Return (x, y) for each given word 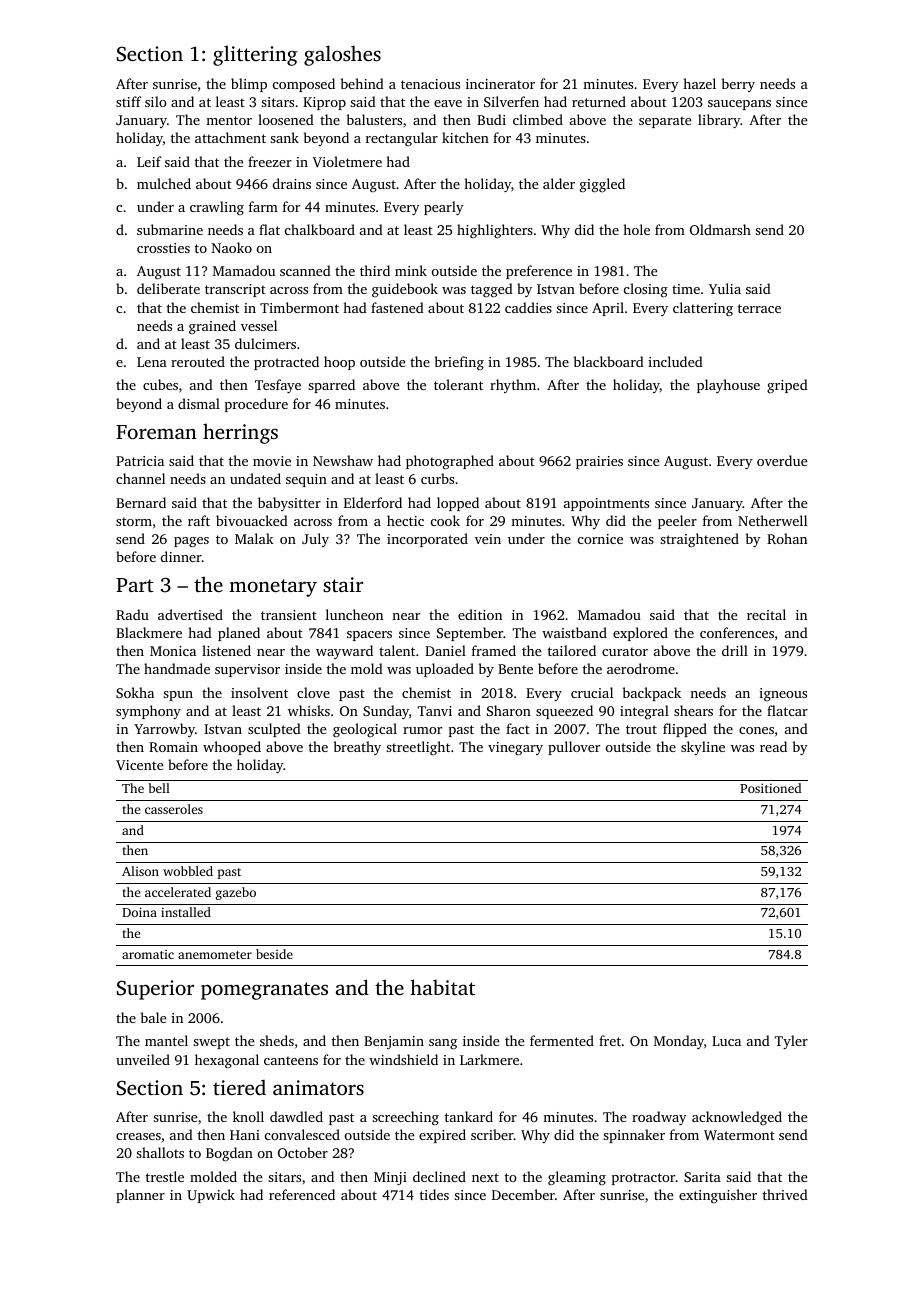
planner (140, 1196)
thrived (785, 1194)
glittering (255, 55)
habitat (442, 987)
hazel (699, 83)
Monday (679, 1042)
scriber (492, 1134)
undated (255, 478)
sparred (331, 386)
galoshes (342, 55)
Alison (140, 871)
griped (787, 386)
